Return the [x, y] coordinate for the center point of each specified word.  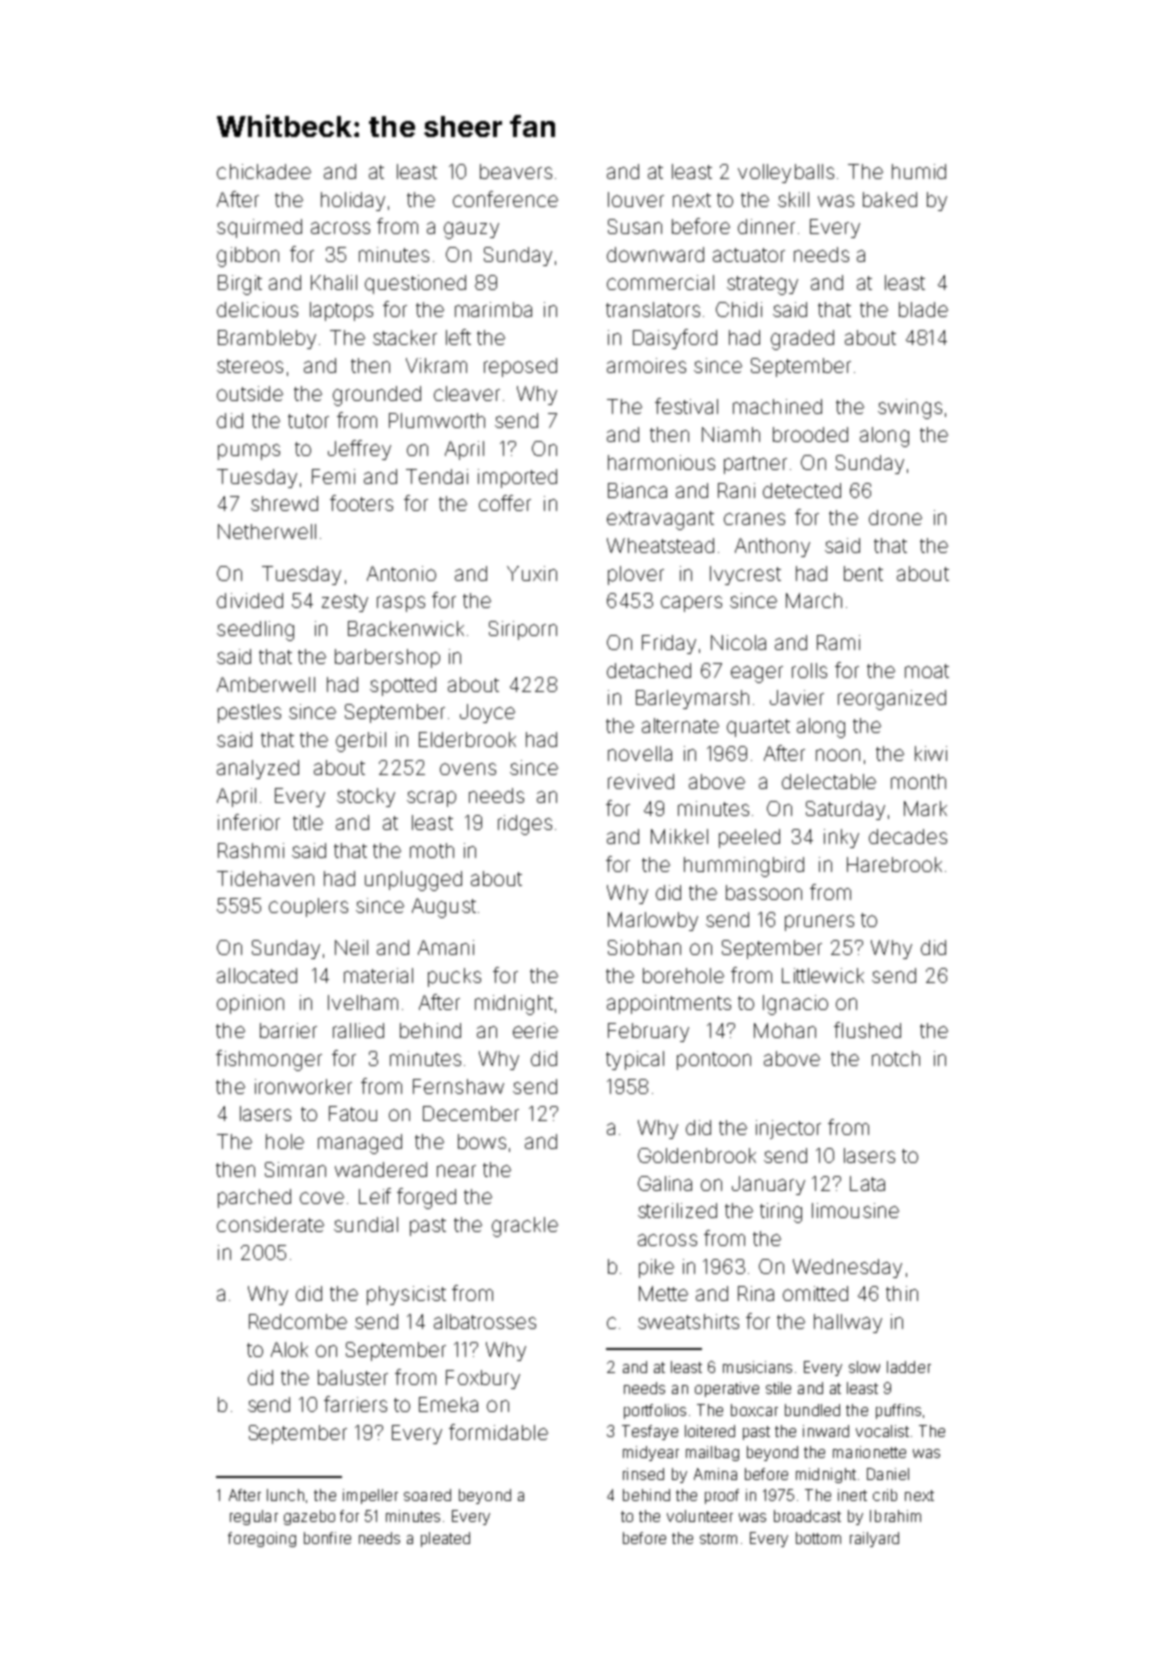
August [444, 908]
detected [802, 490]
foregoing [262, 1539]
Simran [295, 1169]
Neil [351, 947]
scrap [431, 799]
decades [908, 836]
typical [635, 1060]
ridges [525, 825]
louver [636, 199]
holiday [353, 201]
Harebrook [894, 864]
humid [919, 171]
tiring [781, 1213]
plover [636, 575]
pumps [249, 452]
